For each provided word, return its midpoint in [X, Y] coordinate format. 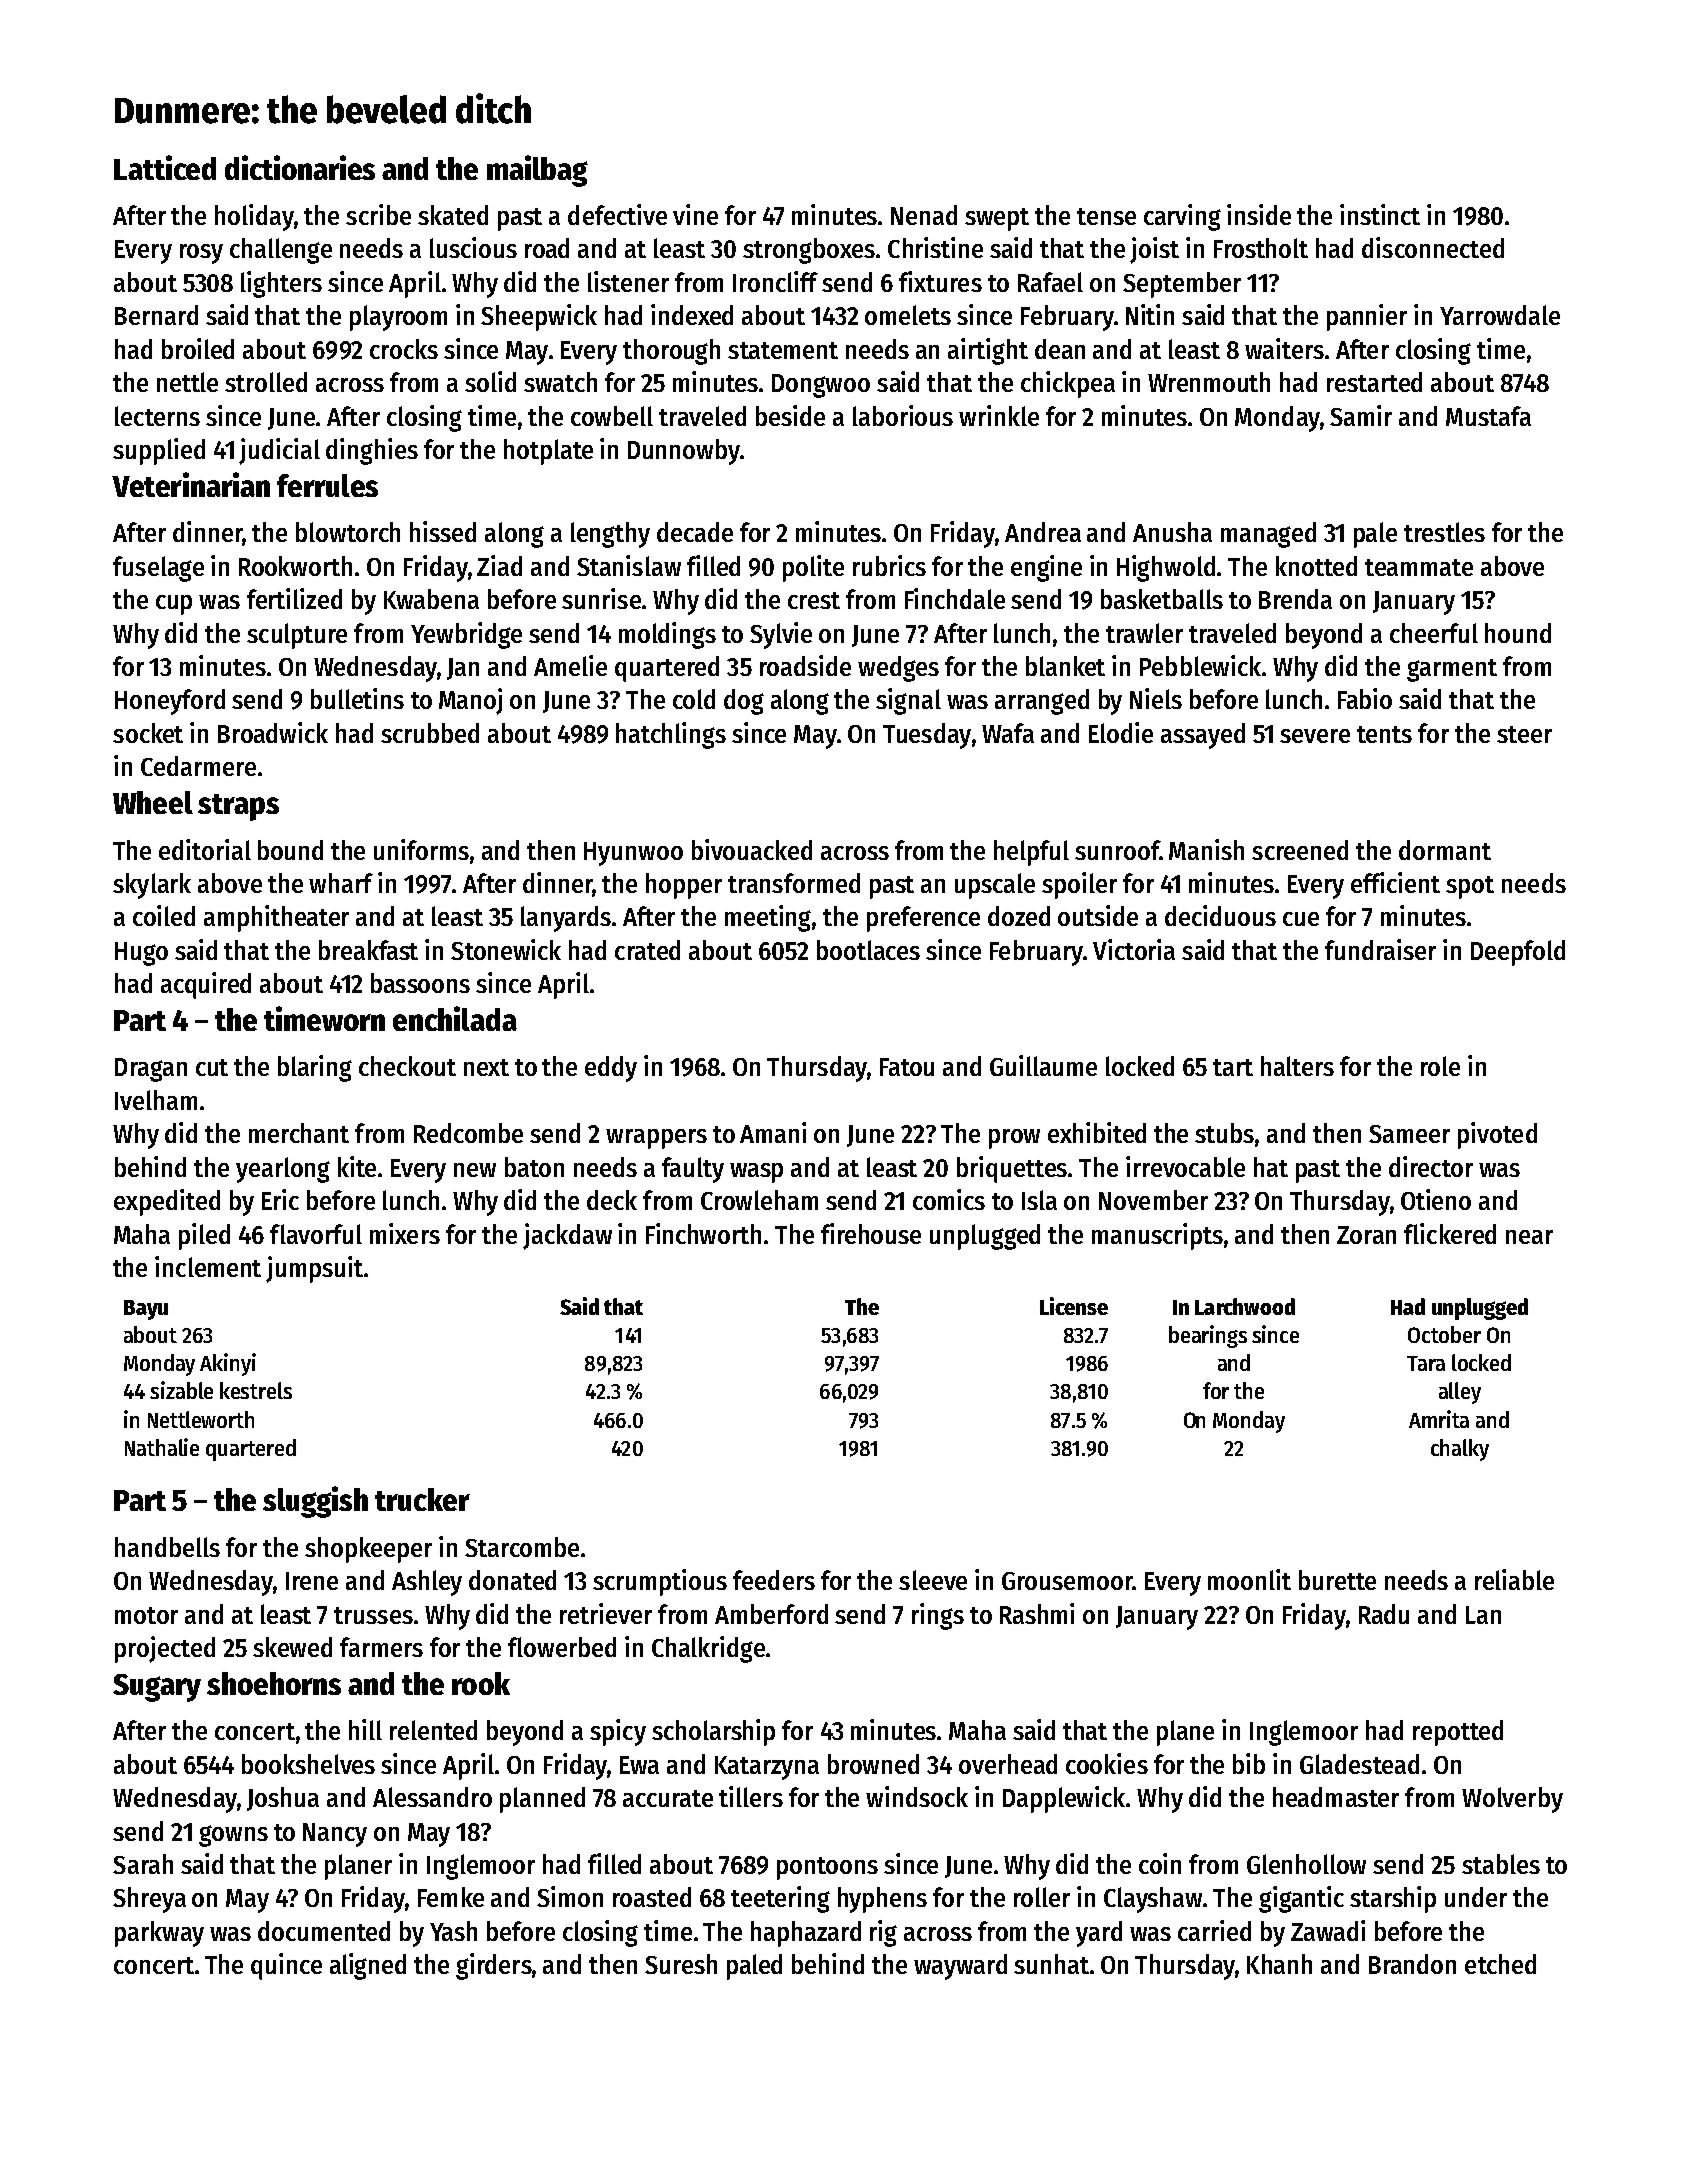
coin [1160, 1863]
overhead [1008, 1764]
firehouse [871, 1233]
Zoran [1366, 1235]
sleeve [933, 1580]
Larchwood [1245, 1306]
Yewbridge [466, 635]
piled [204, 1236]
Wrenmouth [1209, 382]
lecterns [157, 416]
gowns [233, 1836]
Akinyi [228, 1364]
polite [813, 568]
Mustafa [1488, 416]
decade [695, 532]
